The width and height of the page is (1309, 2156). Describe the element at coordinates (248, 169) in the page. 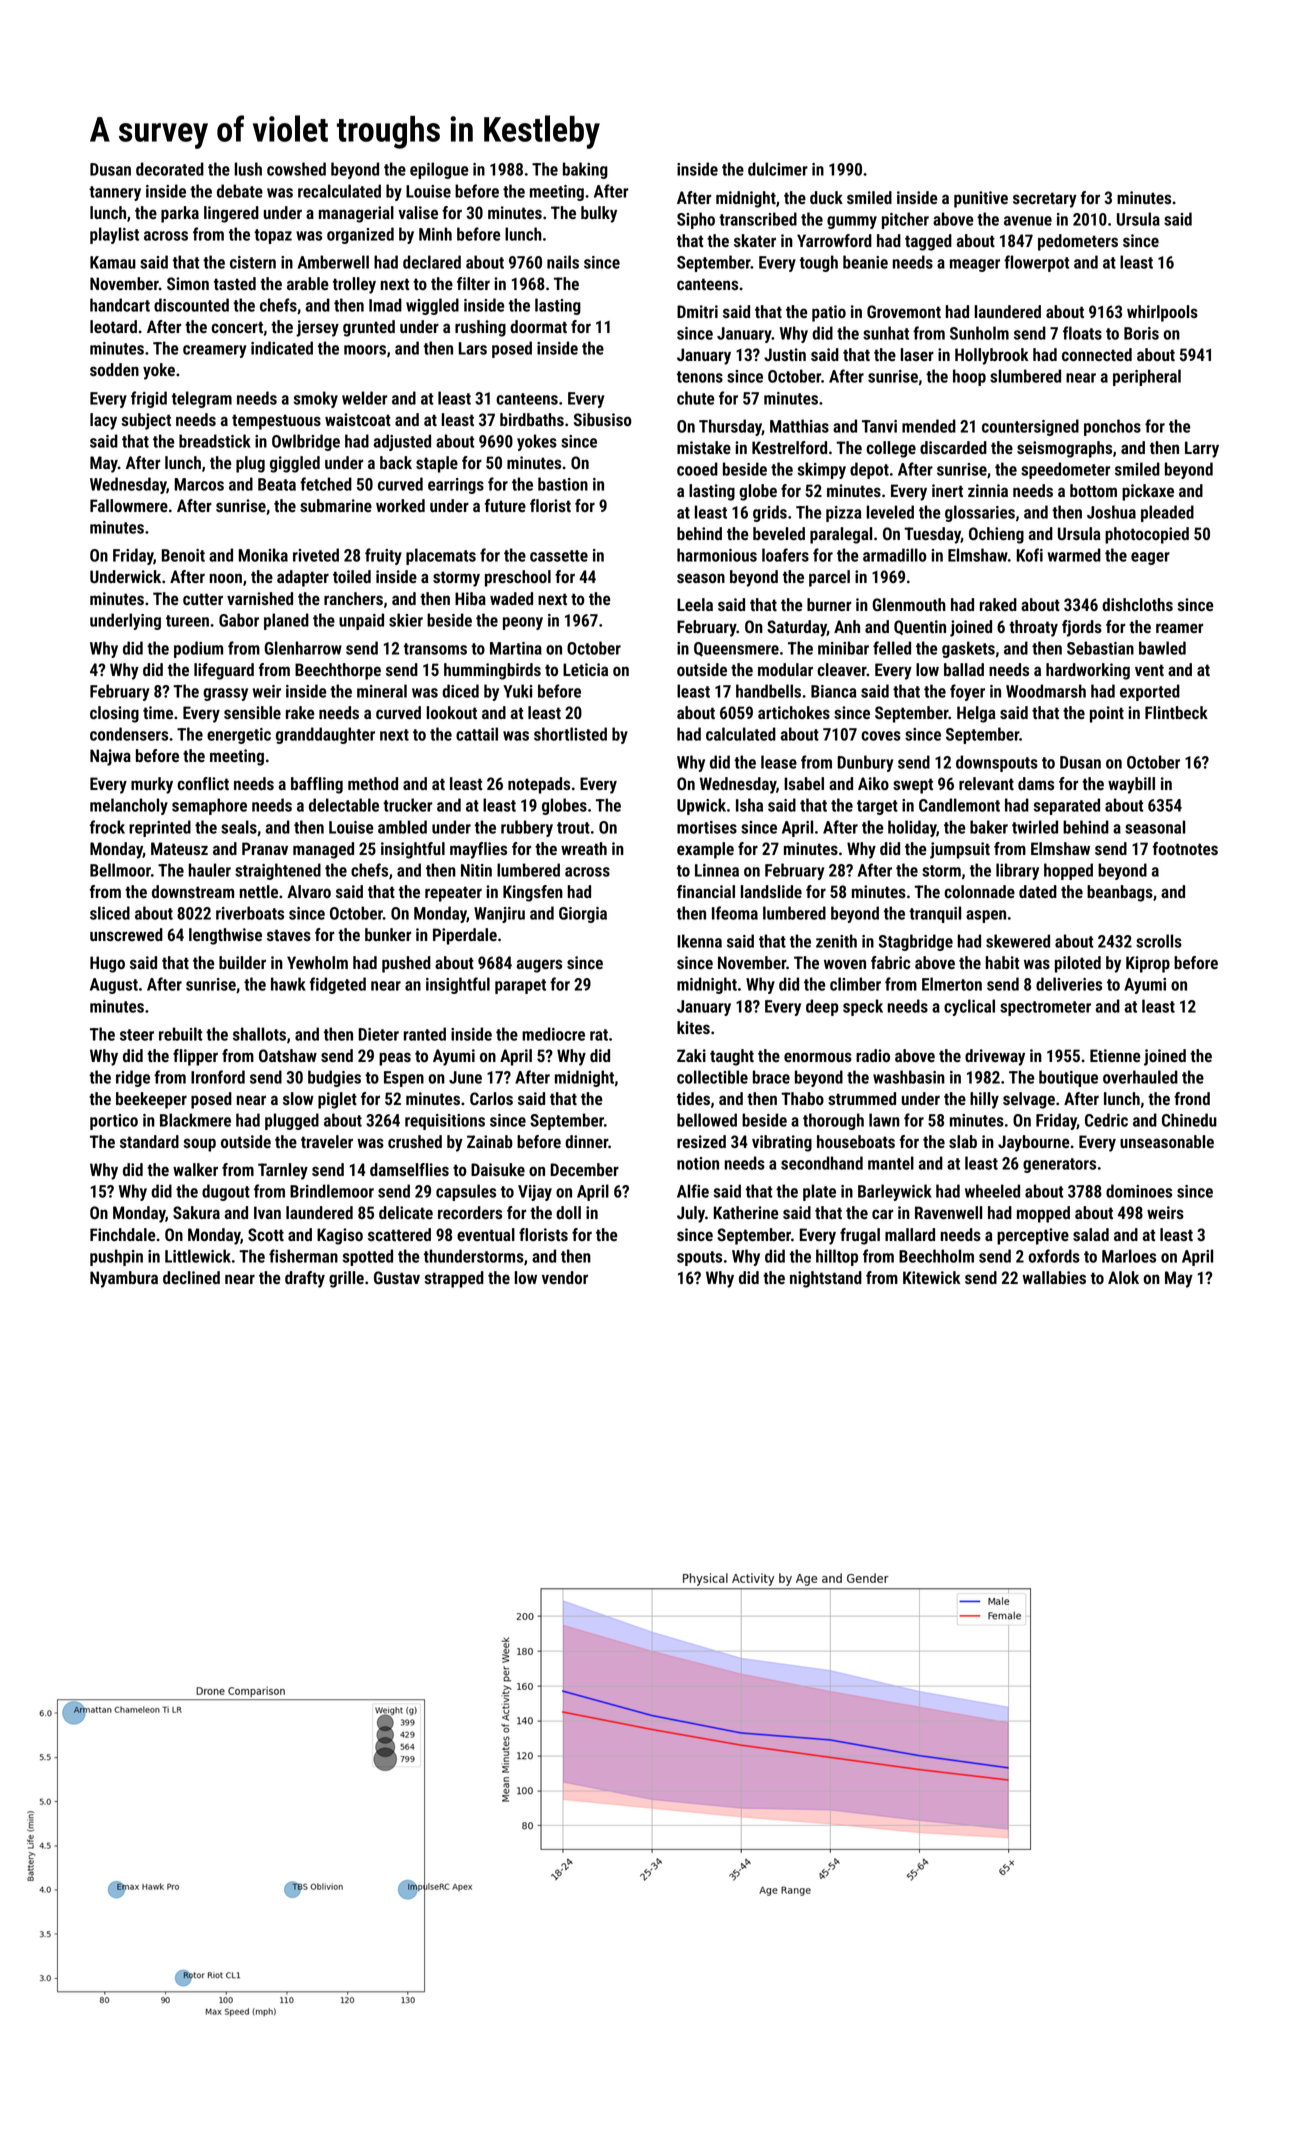

I see `lush` at that location.
